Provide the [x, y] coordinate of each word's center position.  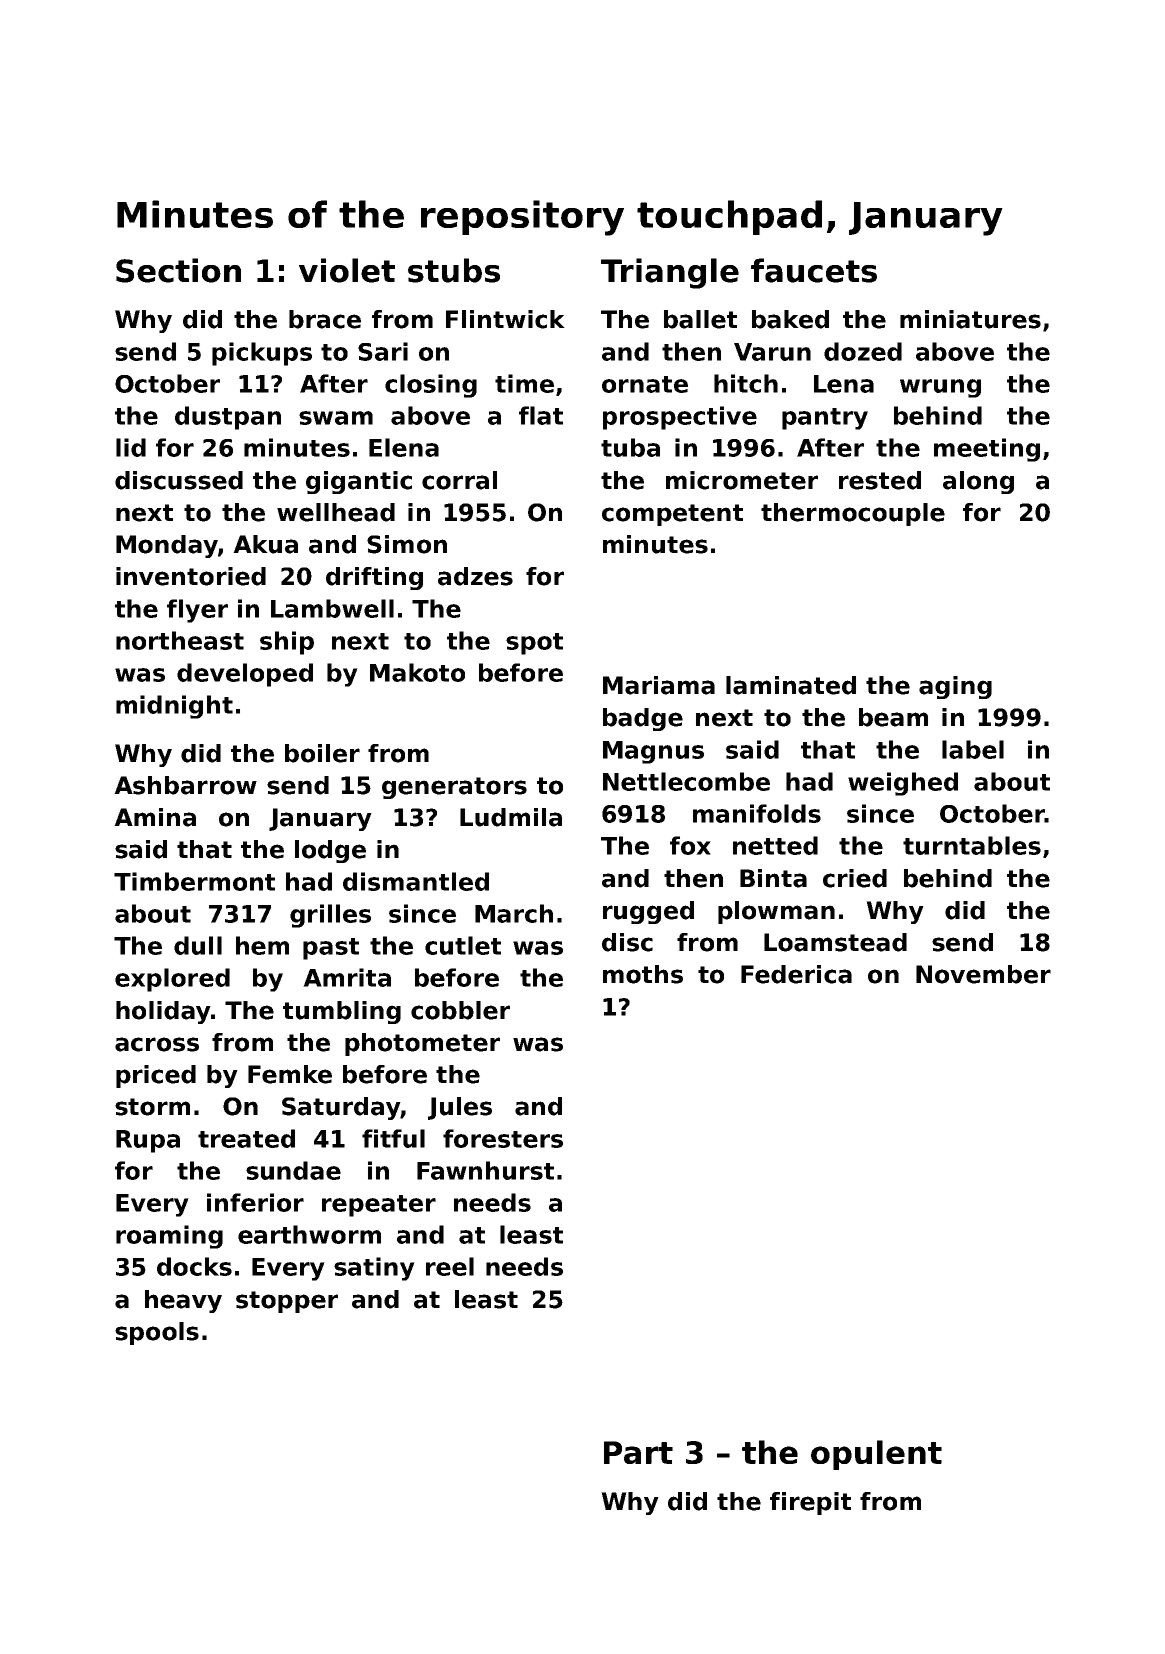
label [973, 749]
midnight [174, 707]
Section [178, 270]
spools [157, 1333]
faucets [814, 270]
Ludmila [511, 817]
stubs [454, 270]
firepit [810, 1503]
